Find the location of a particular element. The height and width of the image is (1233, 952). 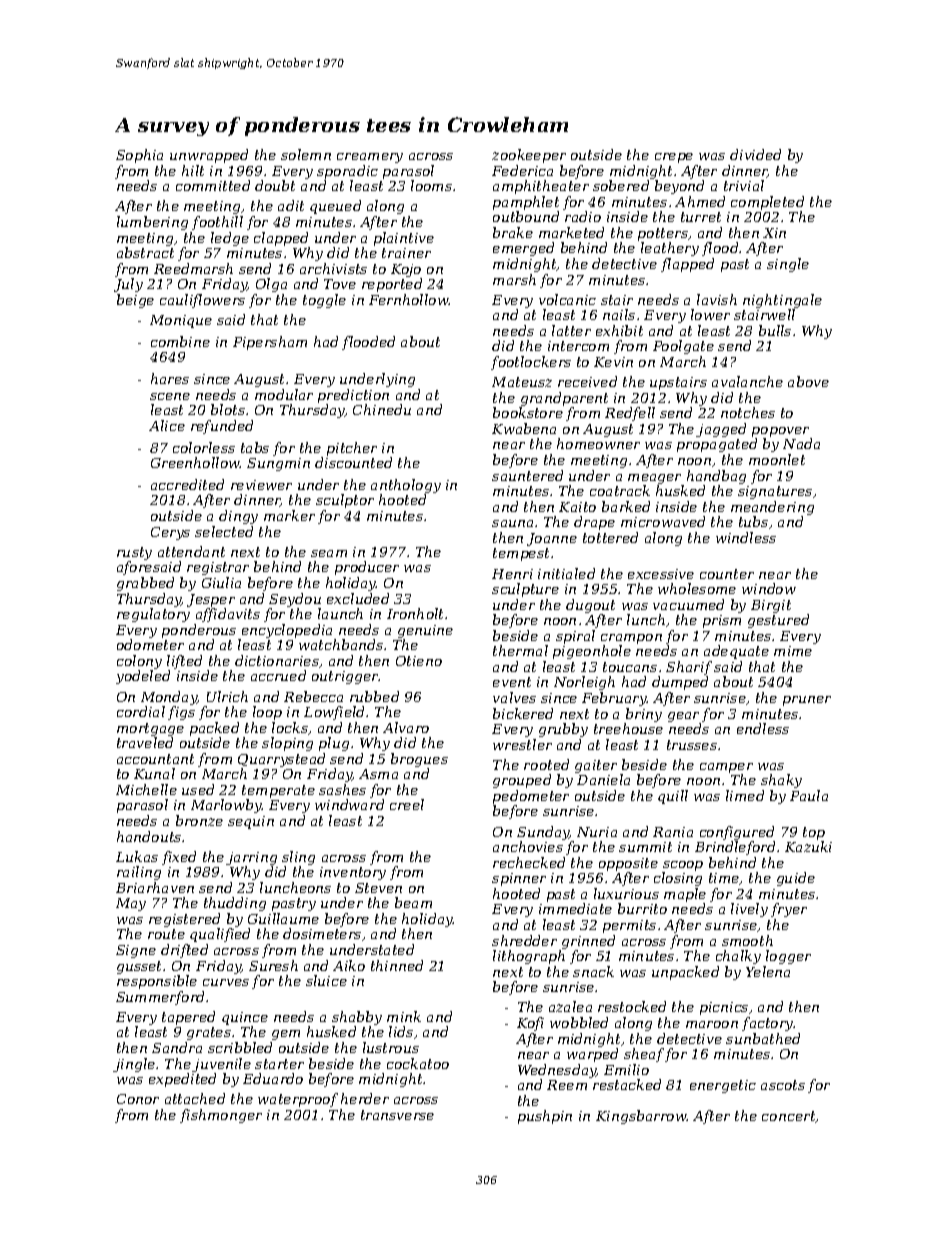

crepe is located at coordinates (674, 158).
